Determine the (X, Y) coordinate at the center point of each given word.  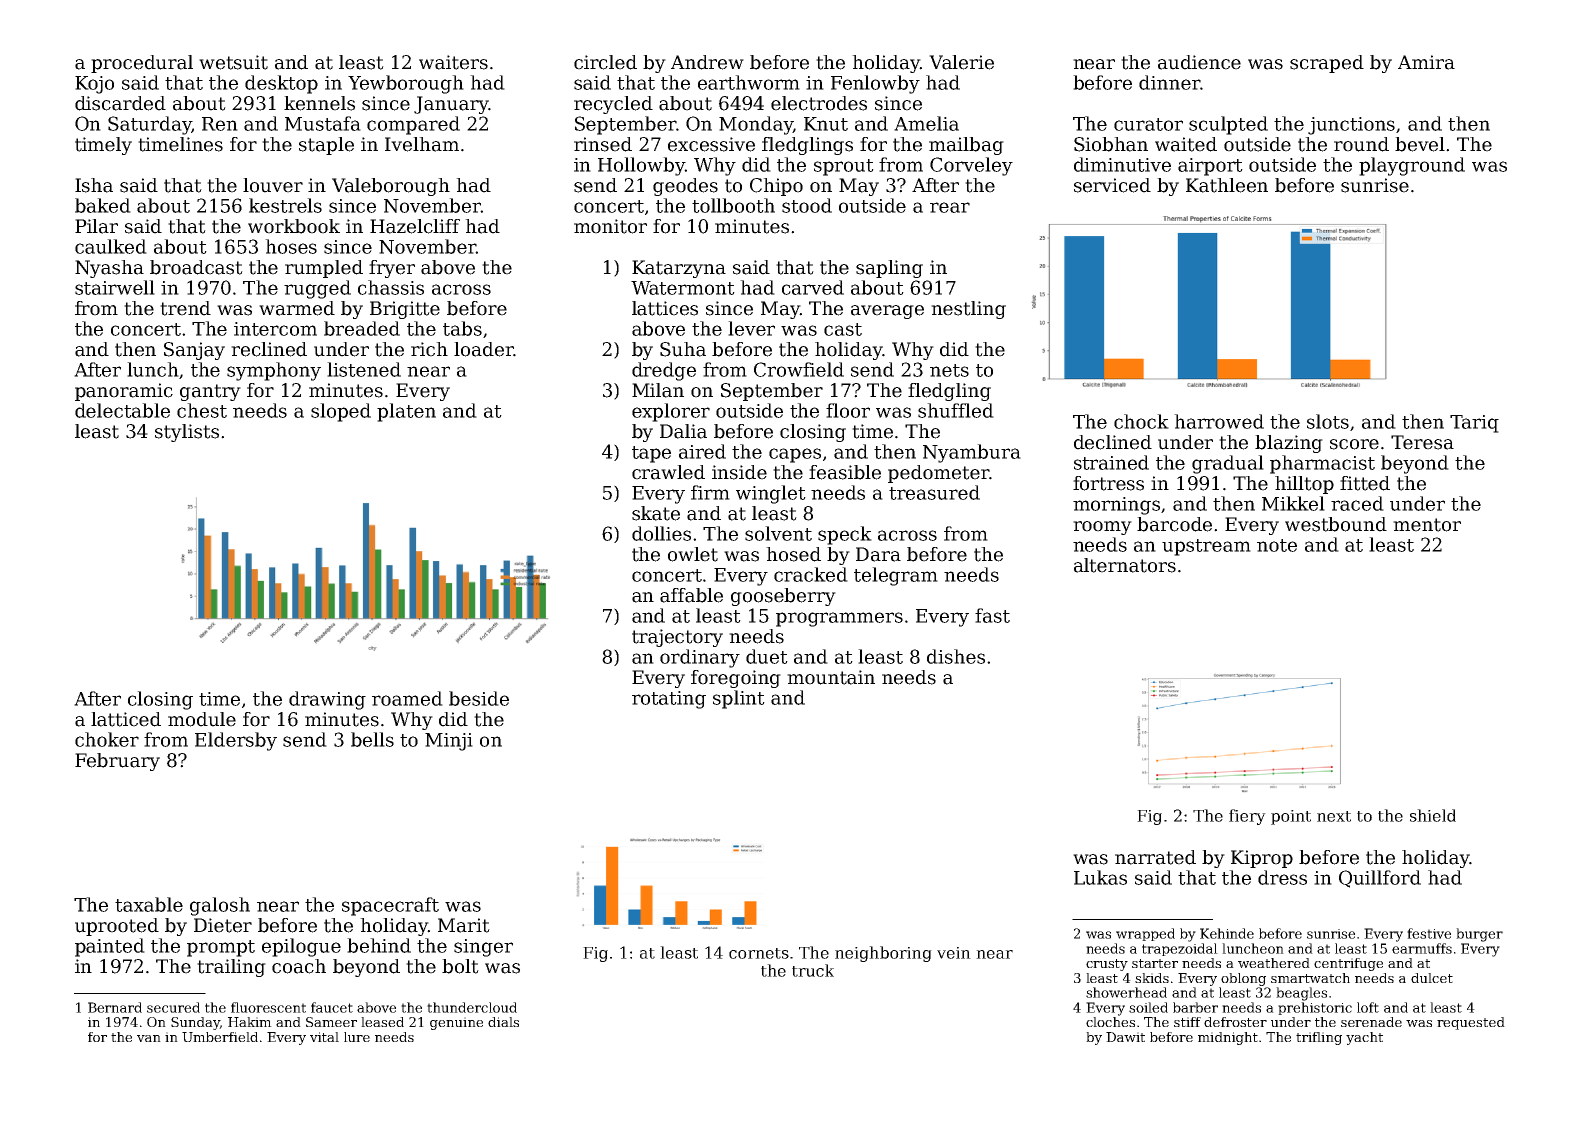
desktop (281, 84)
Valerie (961, 62)
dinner (1169, 82)
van (149, 1038)
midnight (1228, 1038)
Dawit (1125, 1037)
